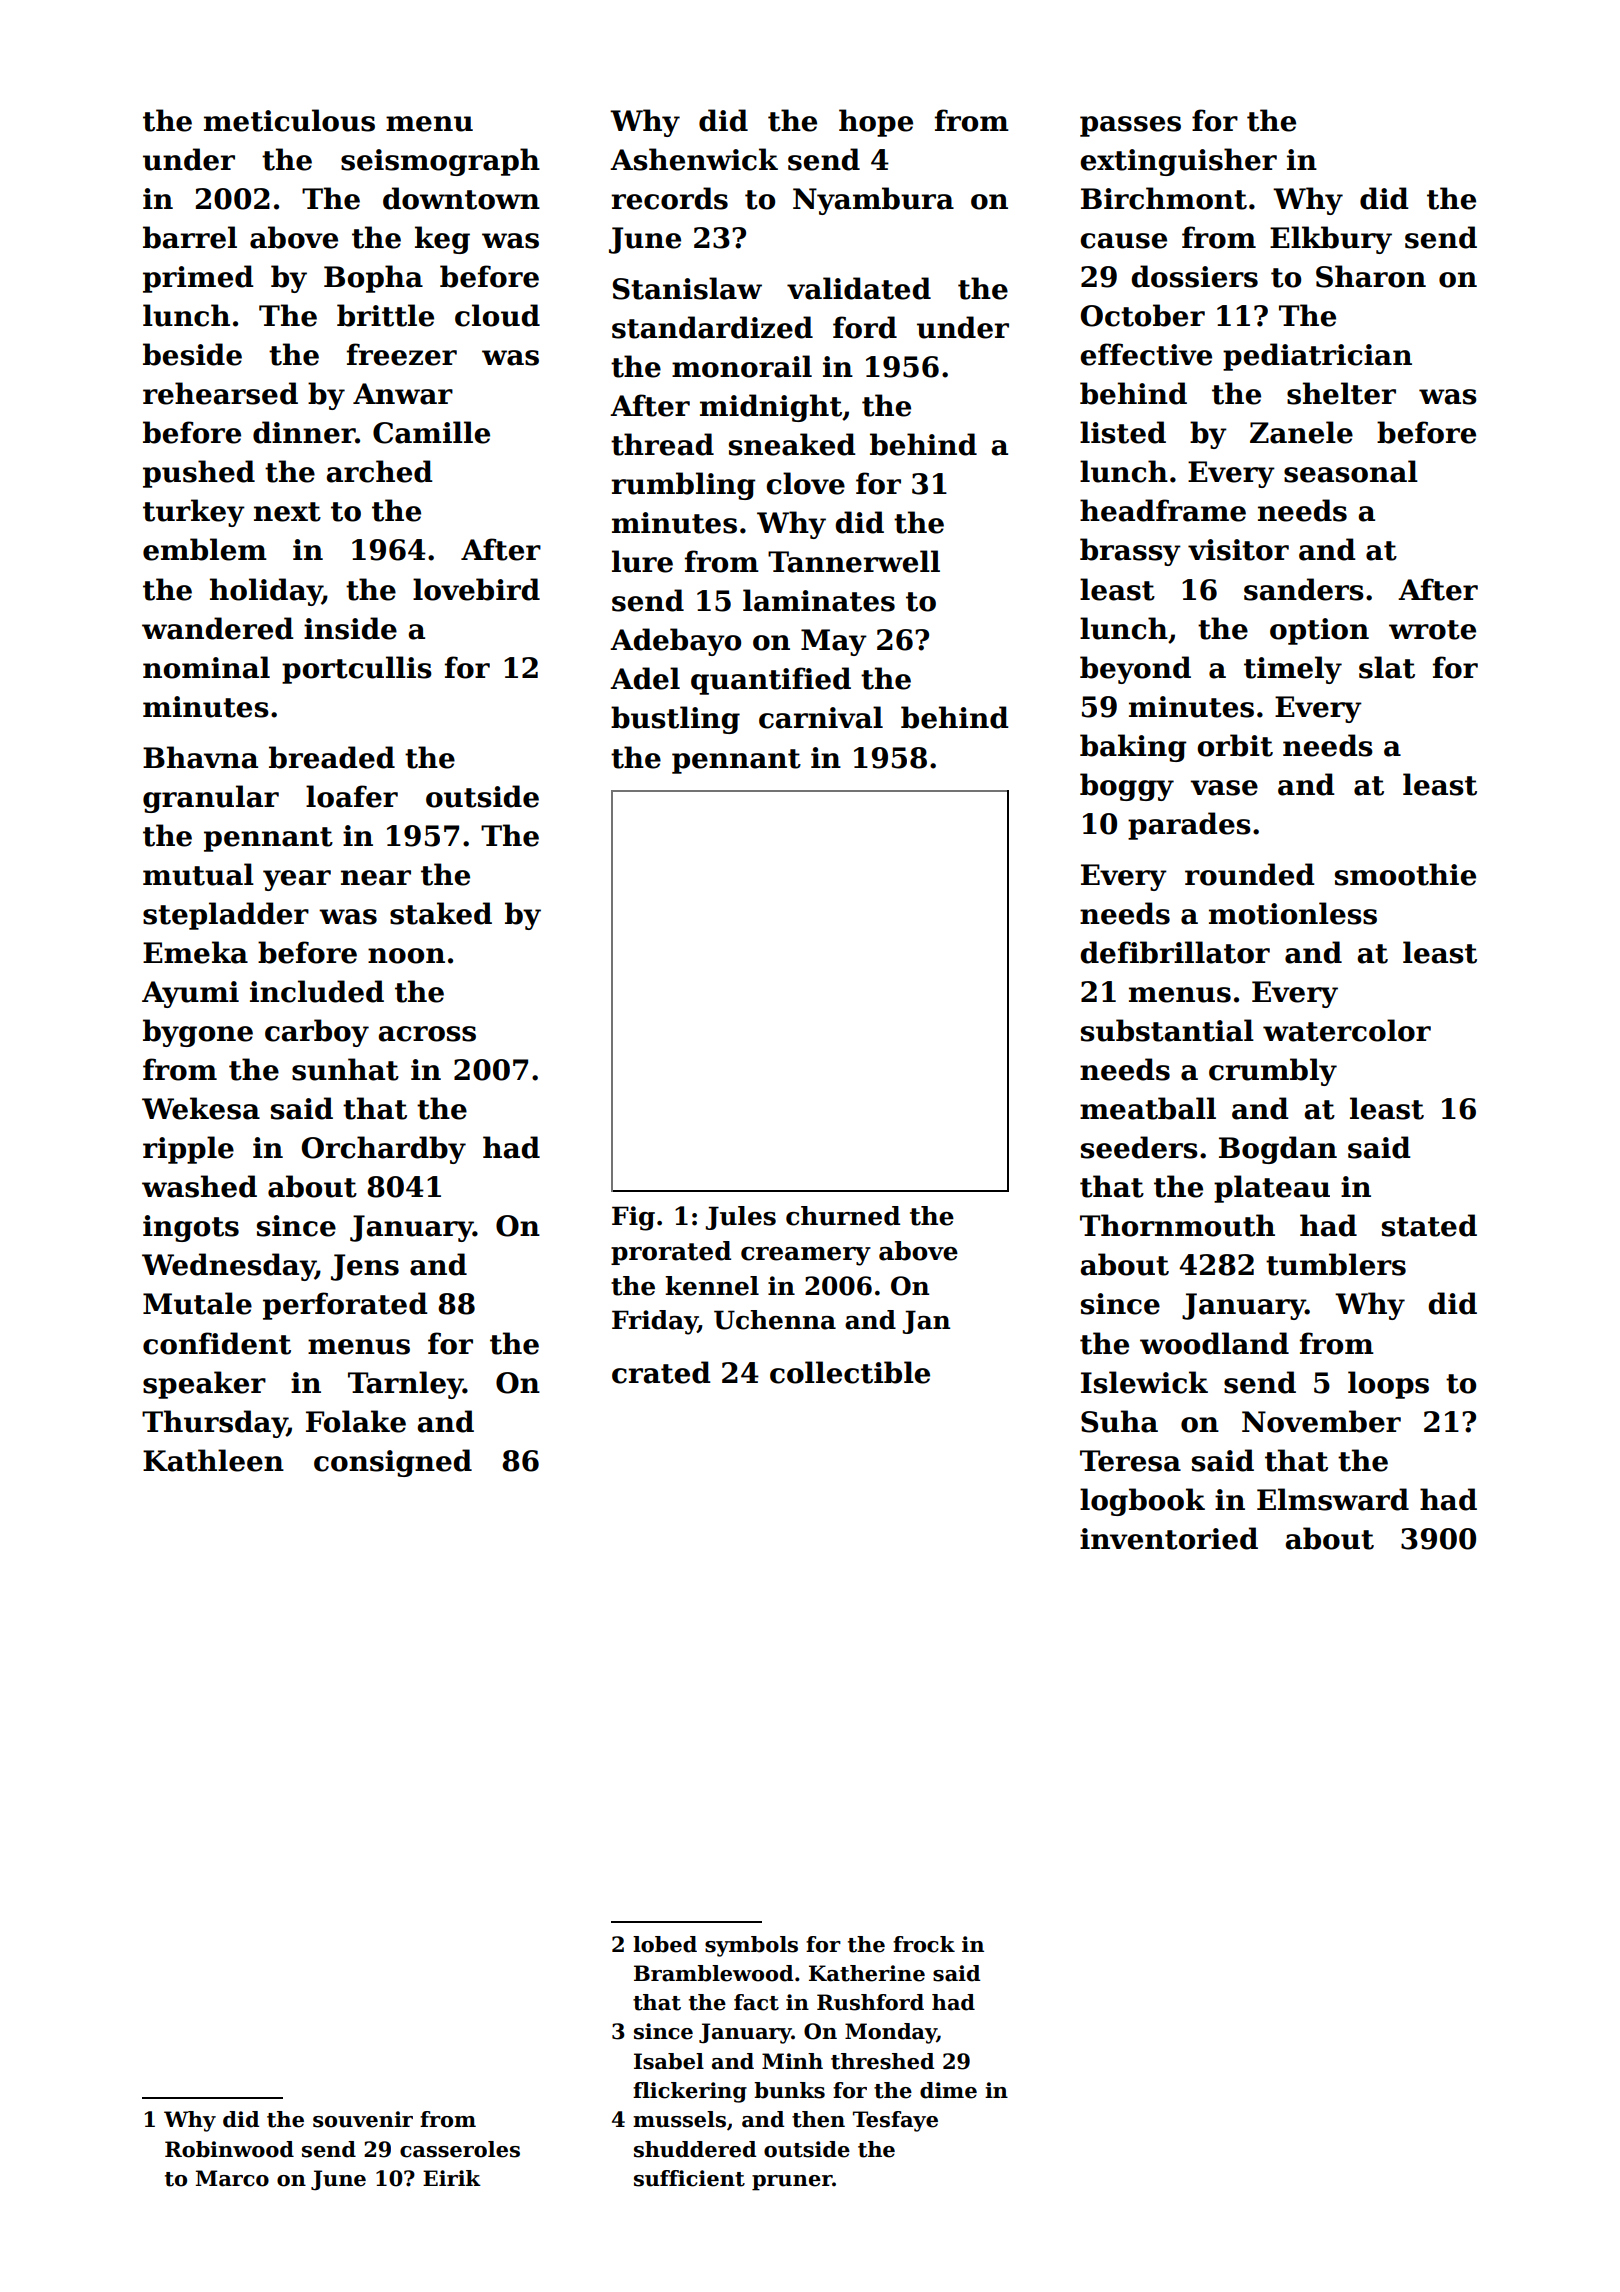 The image size is (1620, 2292). What do you see at coordinates (1429, 1225) in the document?
I see `stated` at bounding box center [1429, 1225].
